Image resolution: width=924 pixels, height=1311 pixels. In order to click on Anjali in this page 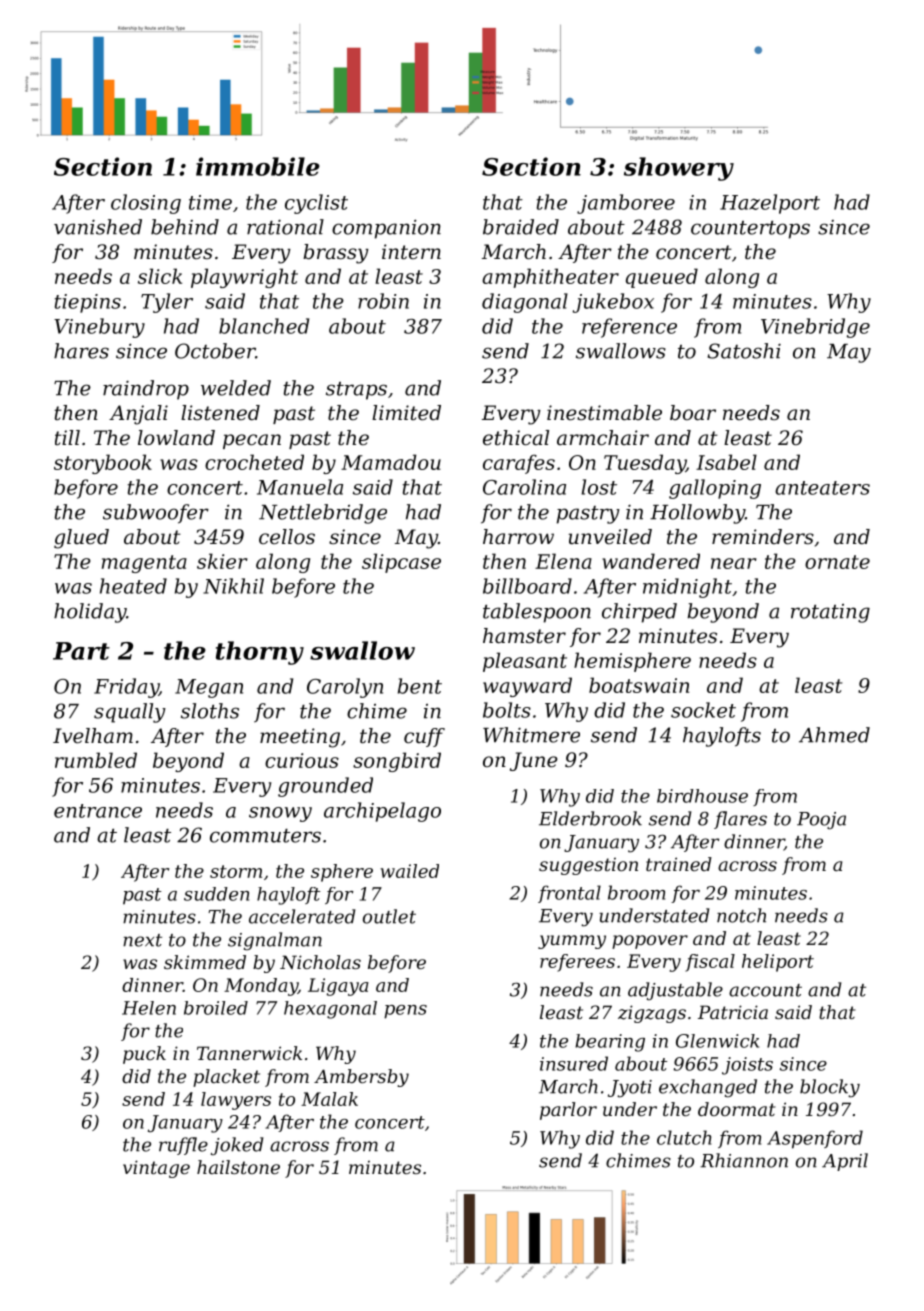, I will do `click(138, 415)`.
